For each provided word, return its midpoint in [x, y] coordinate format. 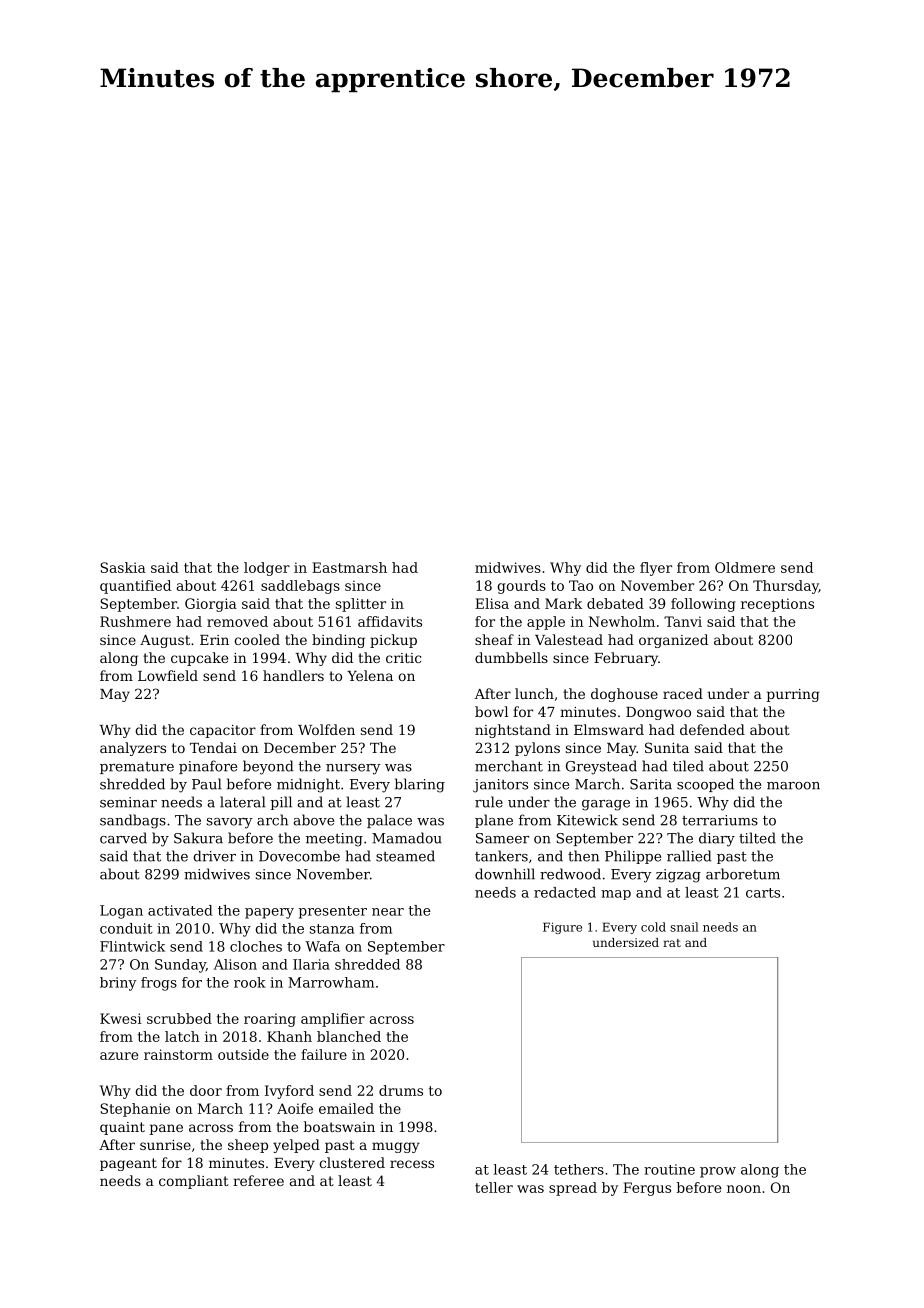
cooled [257, 639]
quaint [122, 1128]
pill [281, 803]
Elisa [492, 603]
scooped [705, 785]
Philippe [633, 857]
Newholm [622, 621]
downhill [505, 874]
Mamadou [407, 838]
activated [180, 910]
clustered [352, 1162]
